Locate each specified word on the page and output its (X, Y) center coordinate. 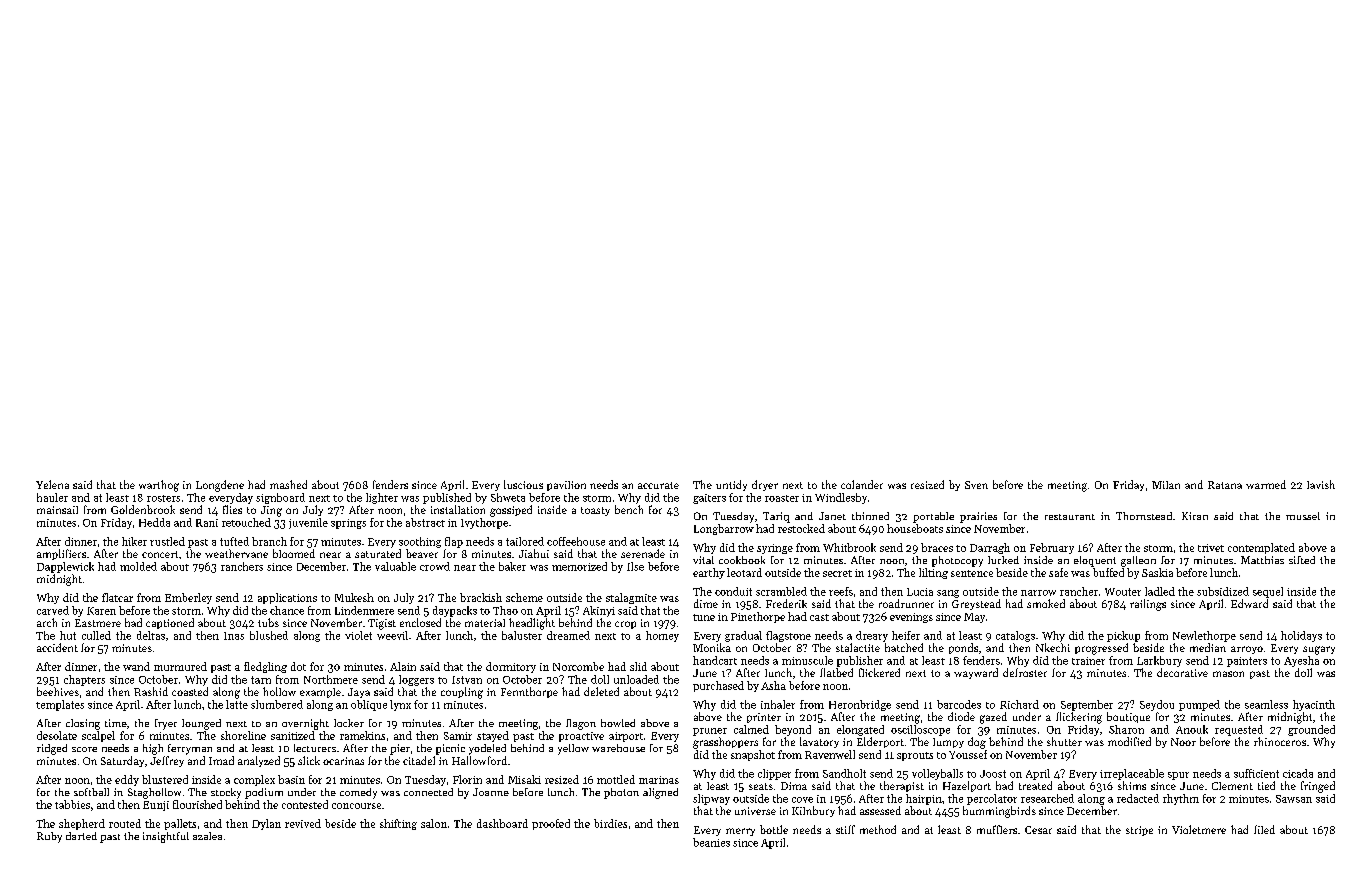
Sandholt (844, 773)
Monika (712, 647)
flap (454, 542)
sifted (1302, 560)
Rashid (151, 691)
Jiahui (534, 553)
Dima (794, 786)
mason (1228, 674)
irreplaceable (1132, 774)
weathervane (236, 553)
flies (232, 509)
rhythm (1181, 799)
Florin (467, 779)
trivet (1211, 548)
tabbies (72, 804)
